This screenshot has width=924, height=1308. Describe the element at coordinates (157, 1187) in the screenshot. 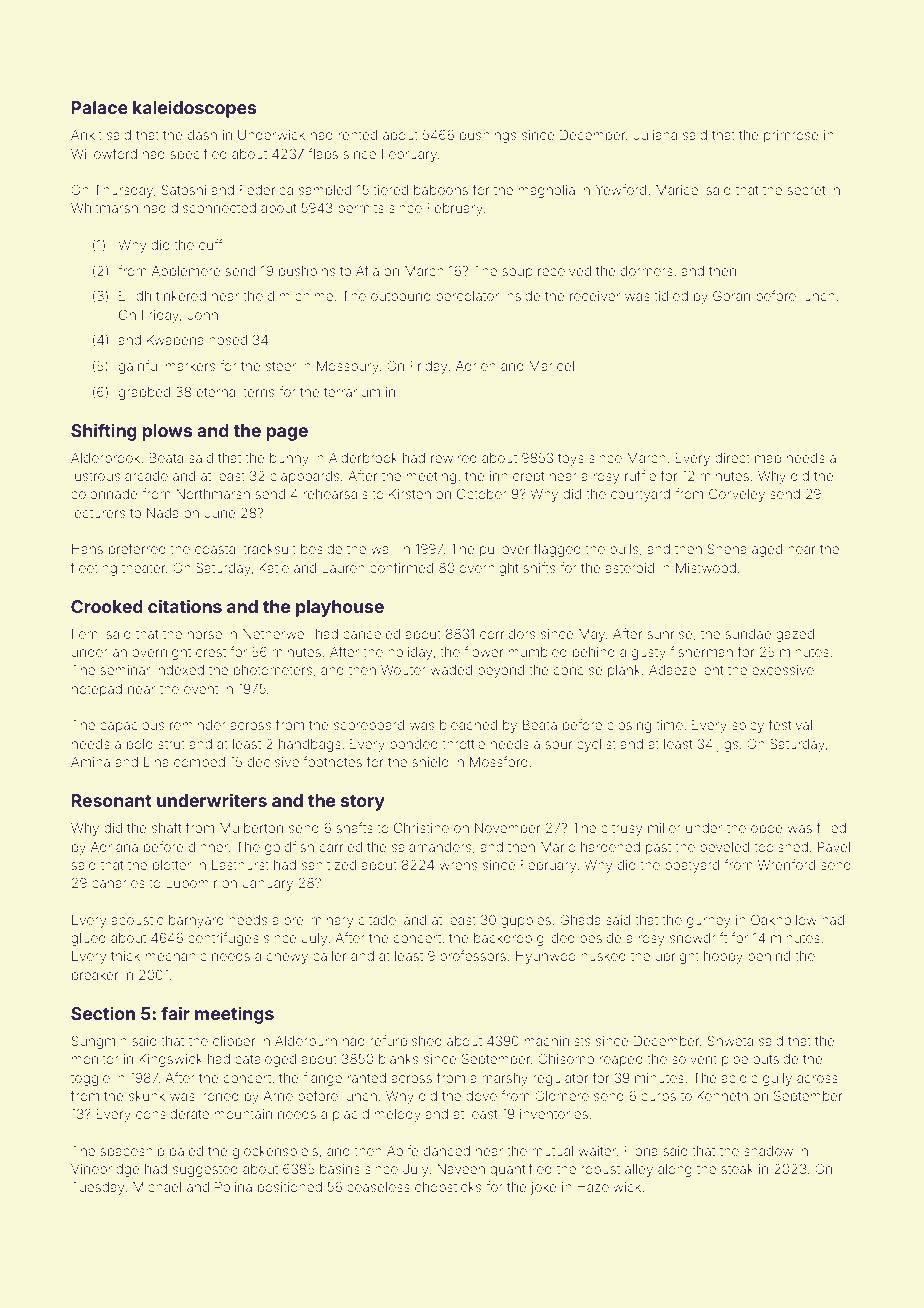

I see `Michael` at that location.
